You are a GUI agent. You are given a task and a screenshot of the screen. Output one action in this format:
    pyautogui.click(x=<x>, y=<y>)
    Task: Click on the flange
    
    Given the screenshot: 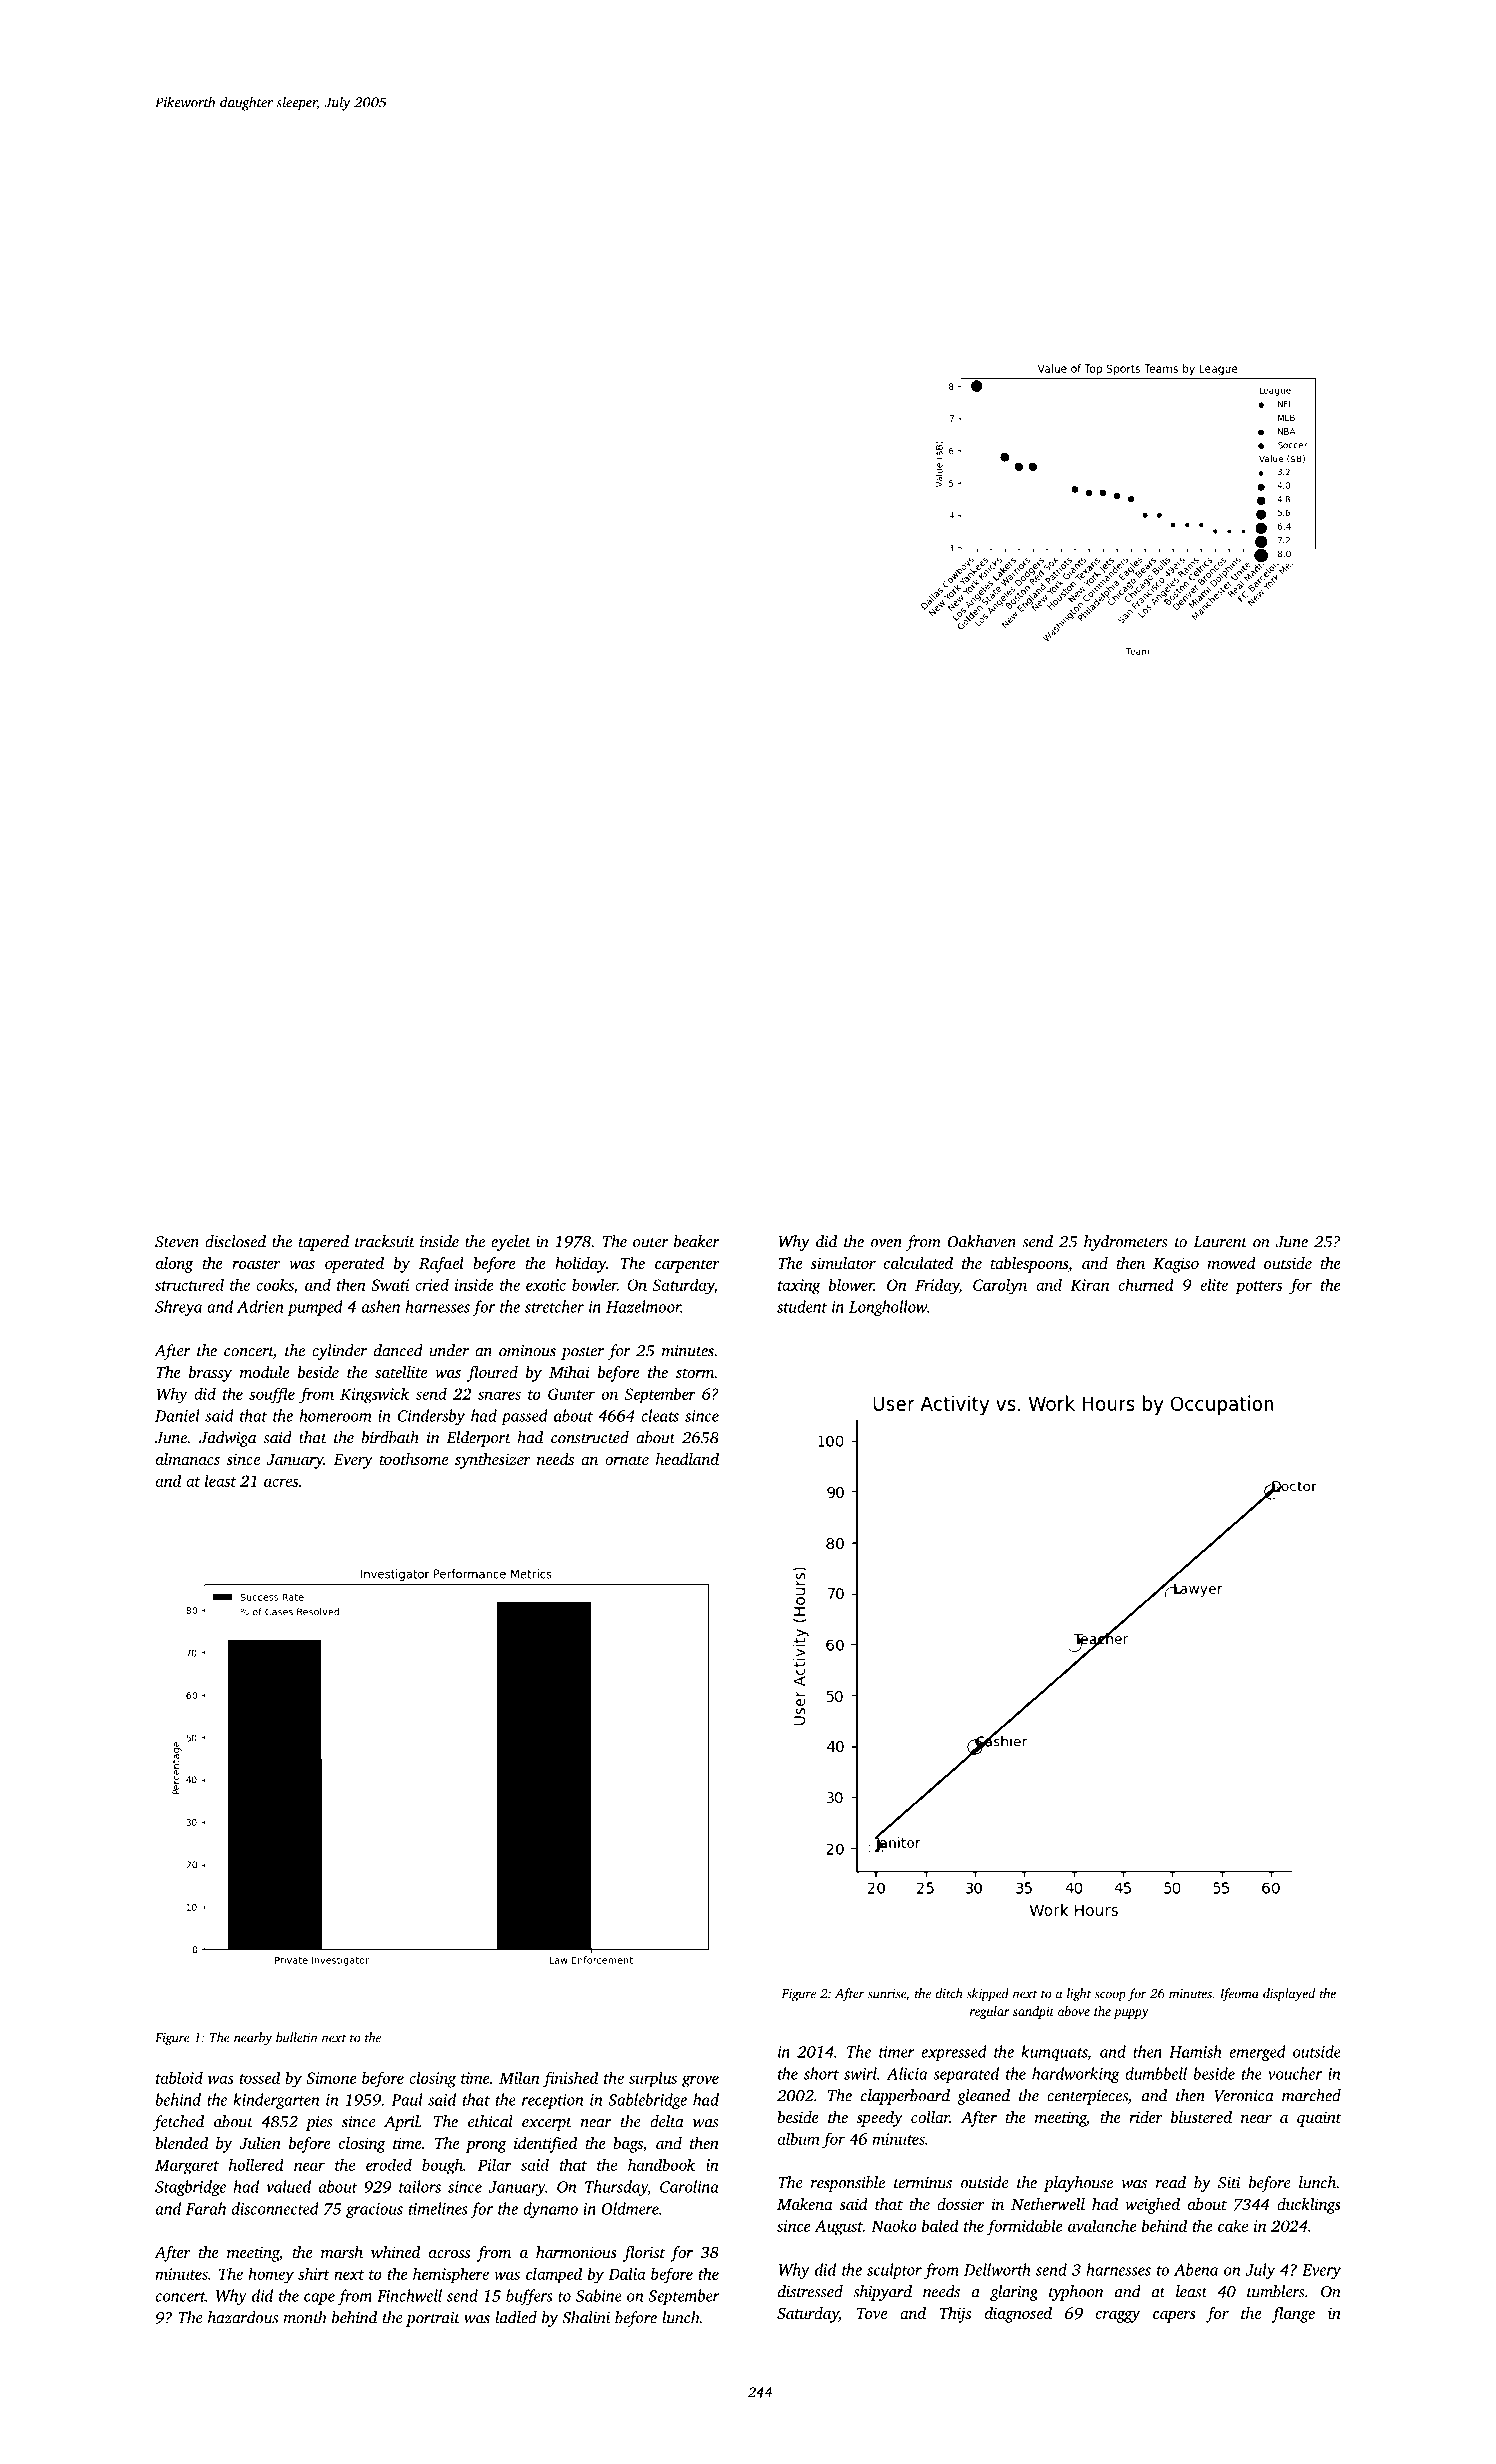 What is the action you would take?
    pyautogui.click(x=1293, y=2315)
